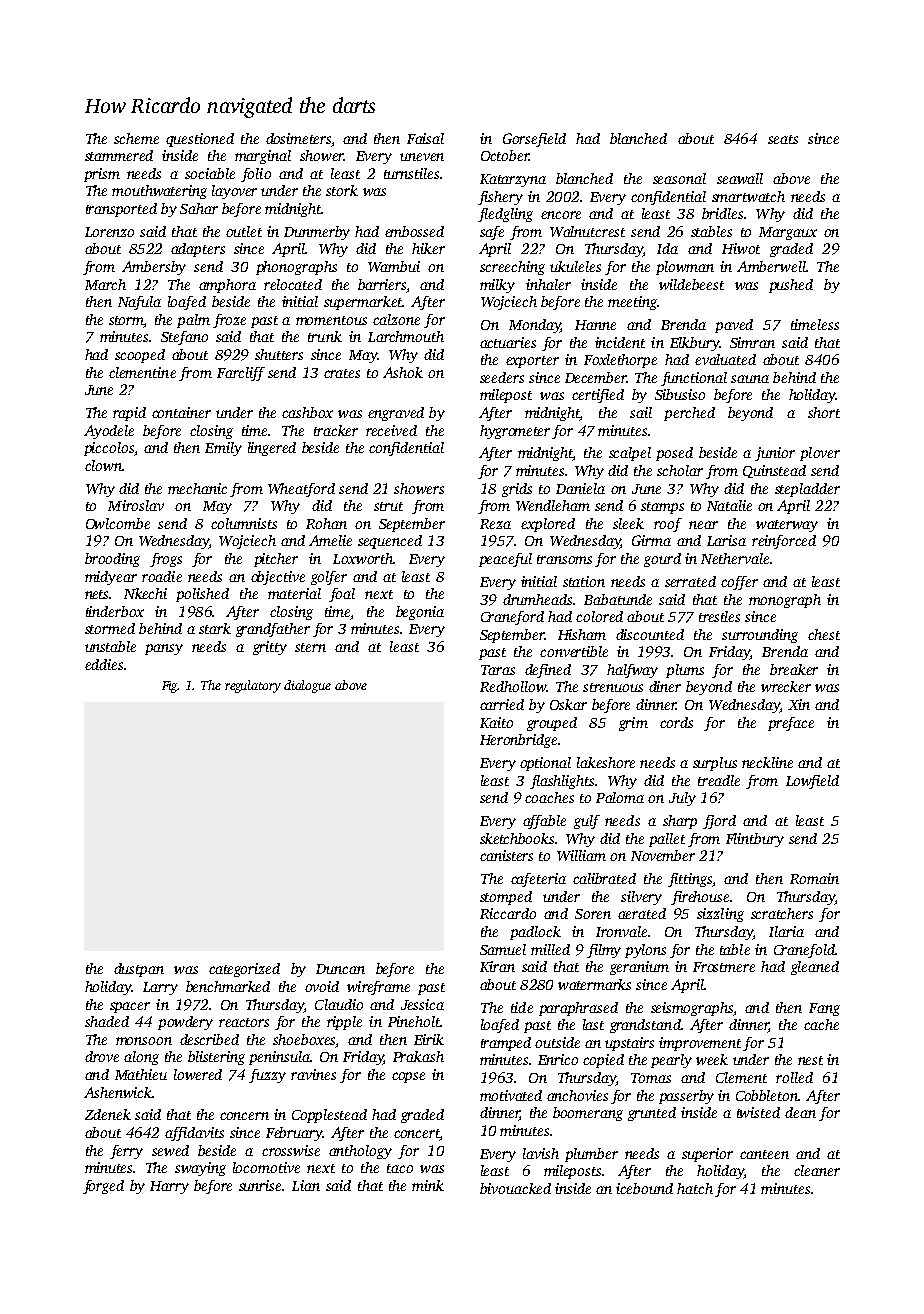  Describe the element at coordinates (515, 1188) in the document. I see `bivouacked` at that location.
